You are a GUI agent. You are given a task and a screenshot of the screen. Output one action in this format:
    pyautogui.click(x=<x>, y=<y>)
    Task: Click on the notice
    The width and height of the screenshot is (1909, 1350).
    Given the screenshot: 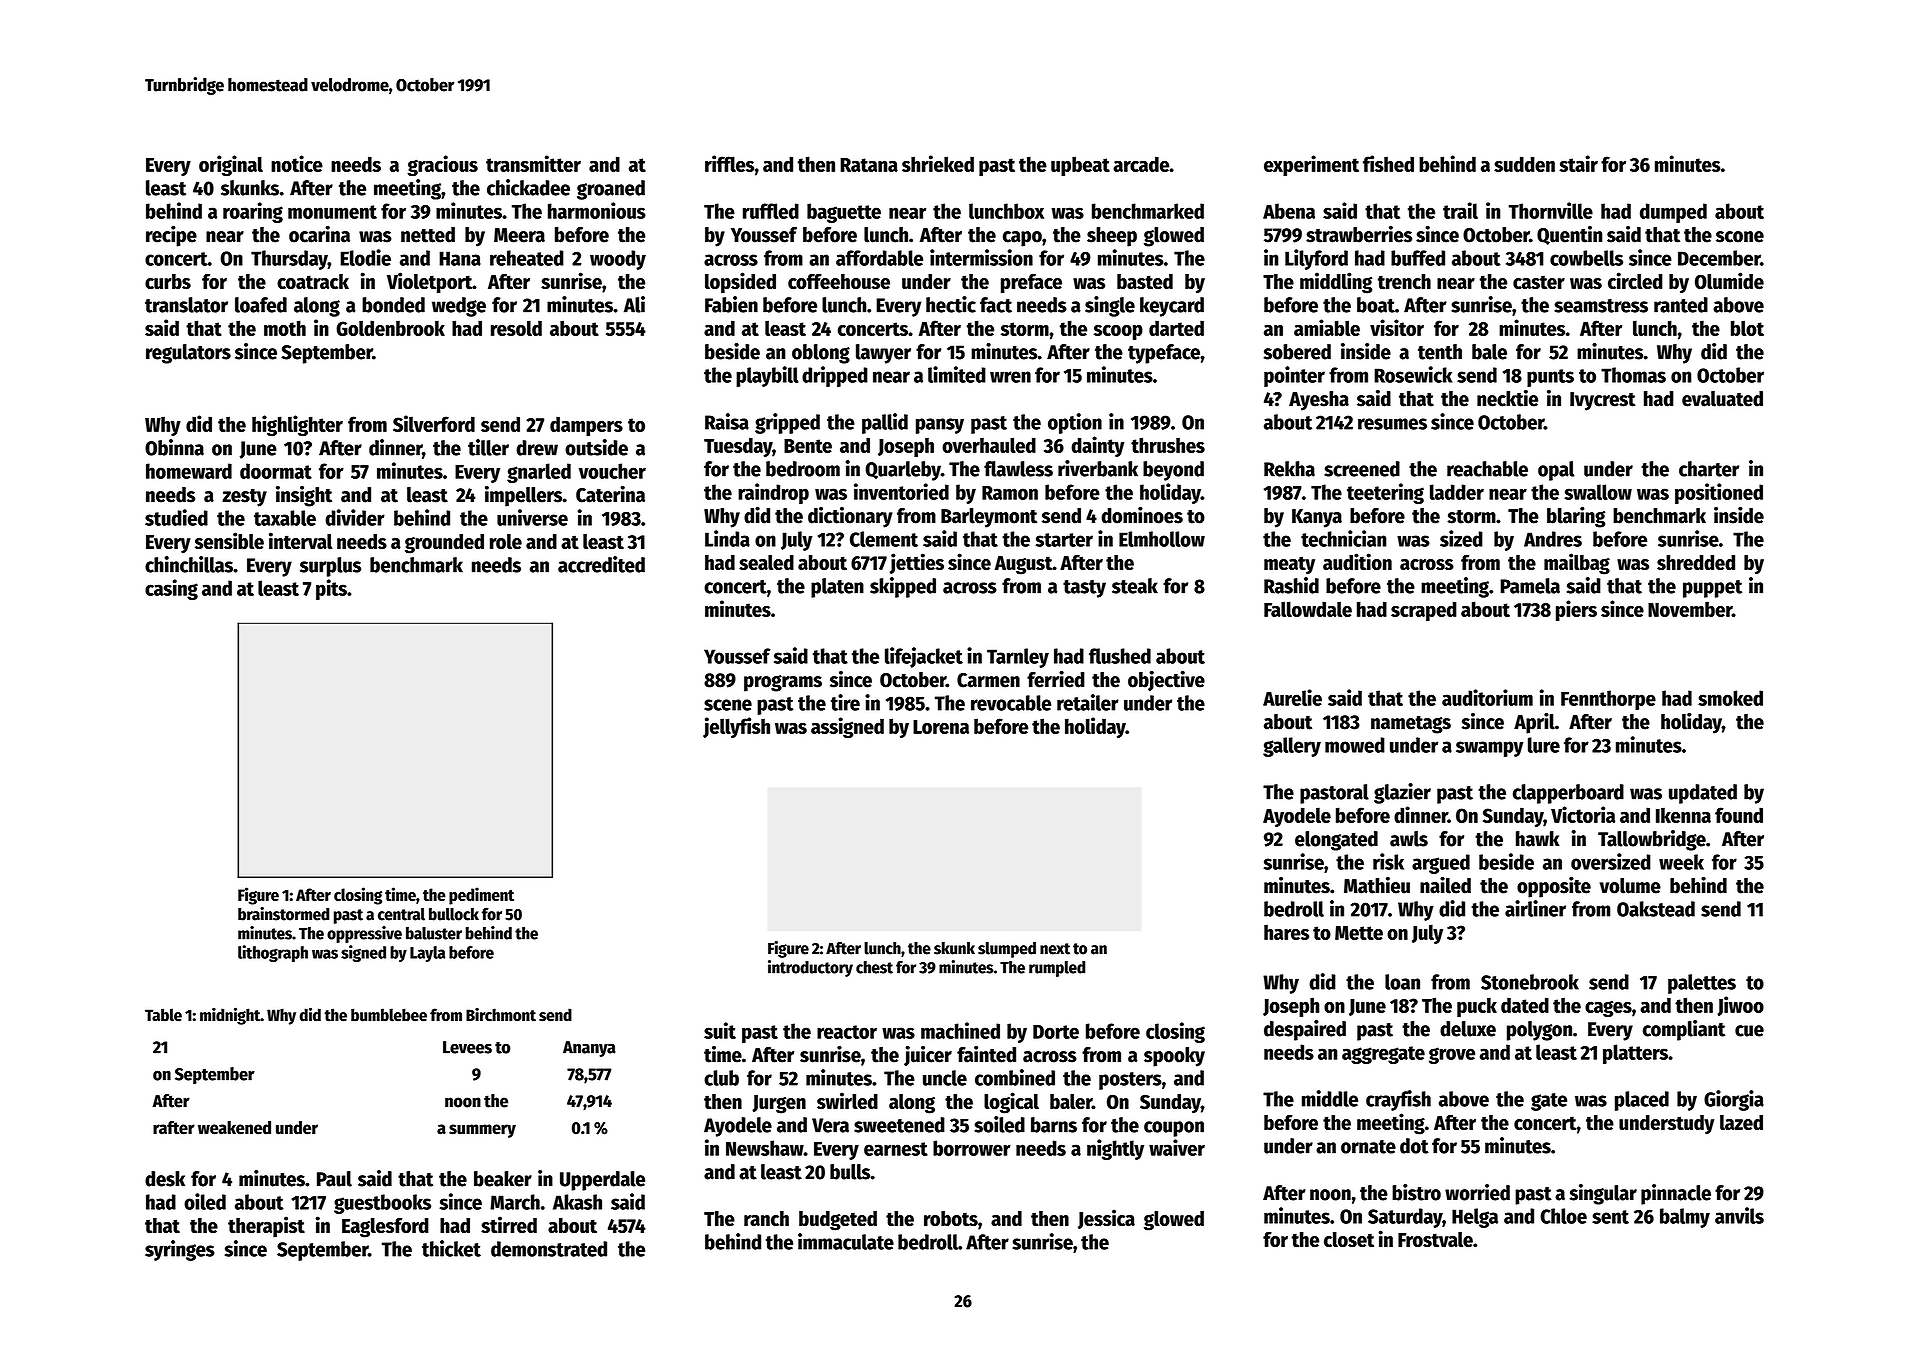 What is the action you would take?
    pyautogui.click(x=297, y=163)
